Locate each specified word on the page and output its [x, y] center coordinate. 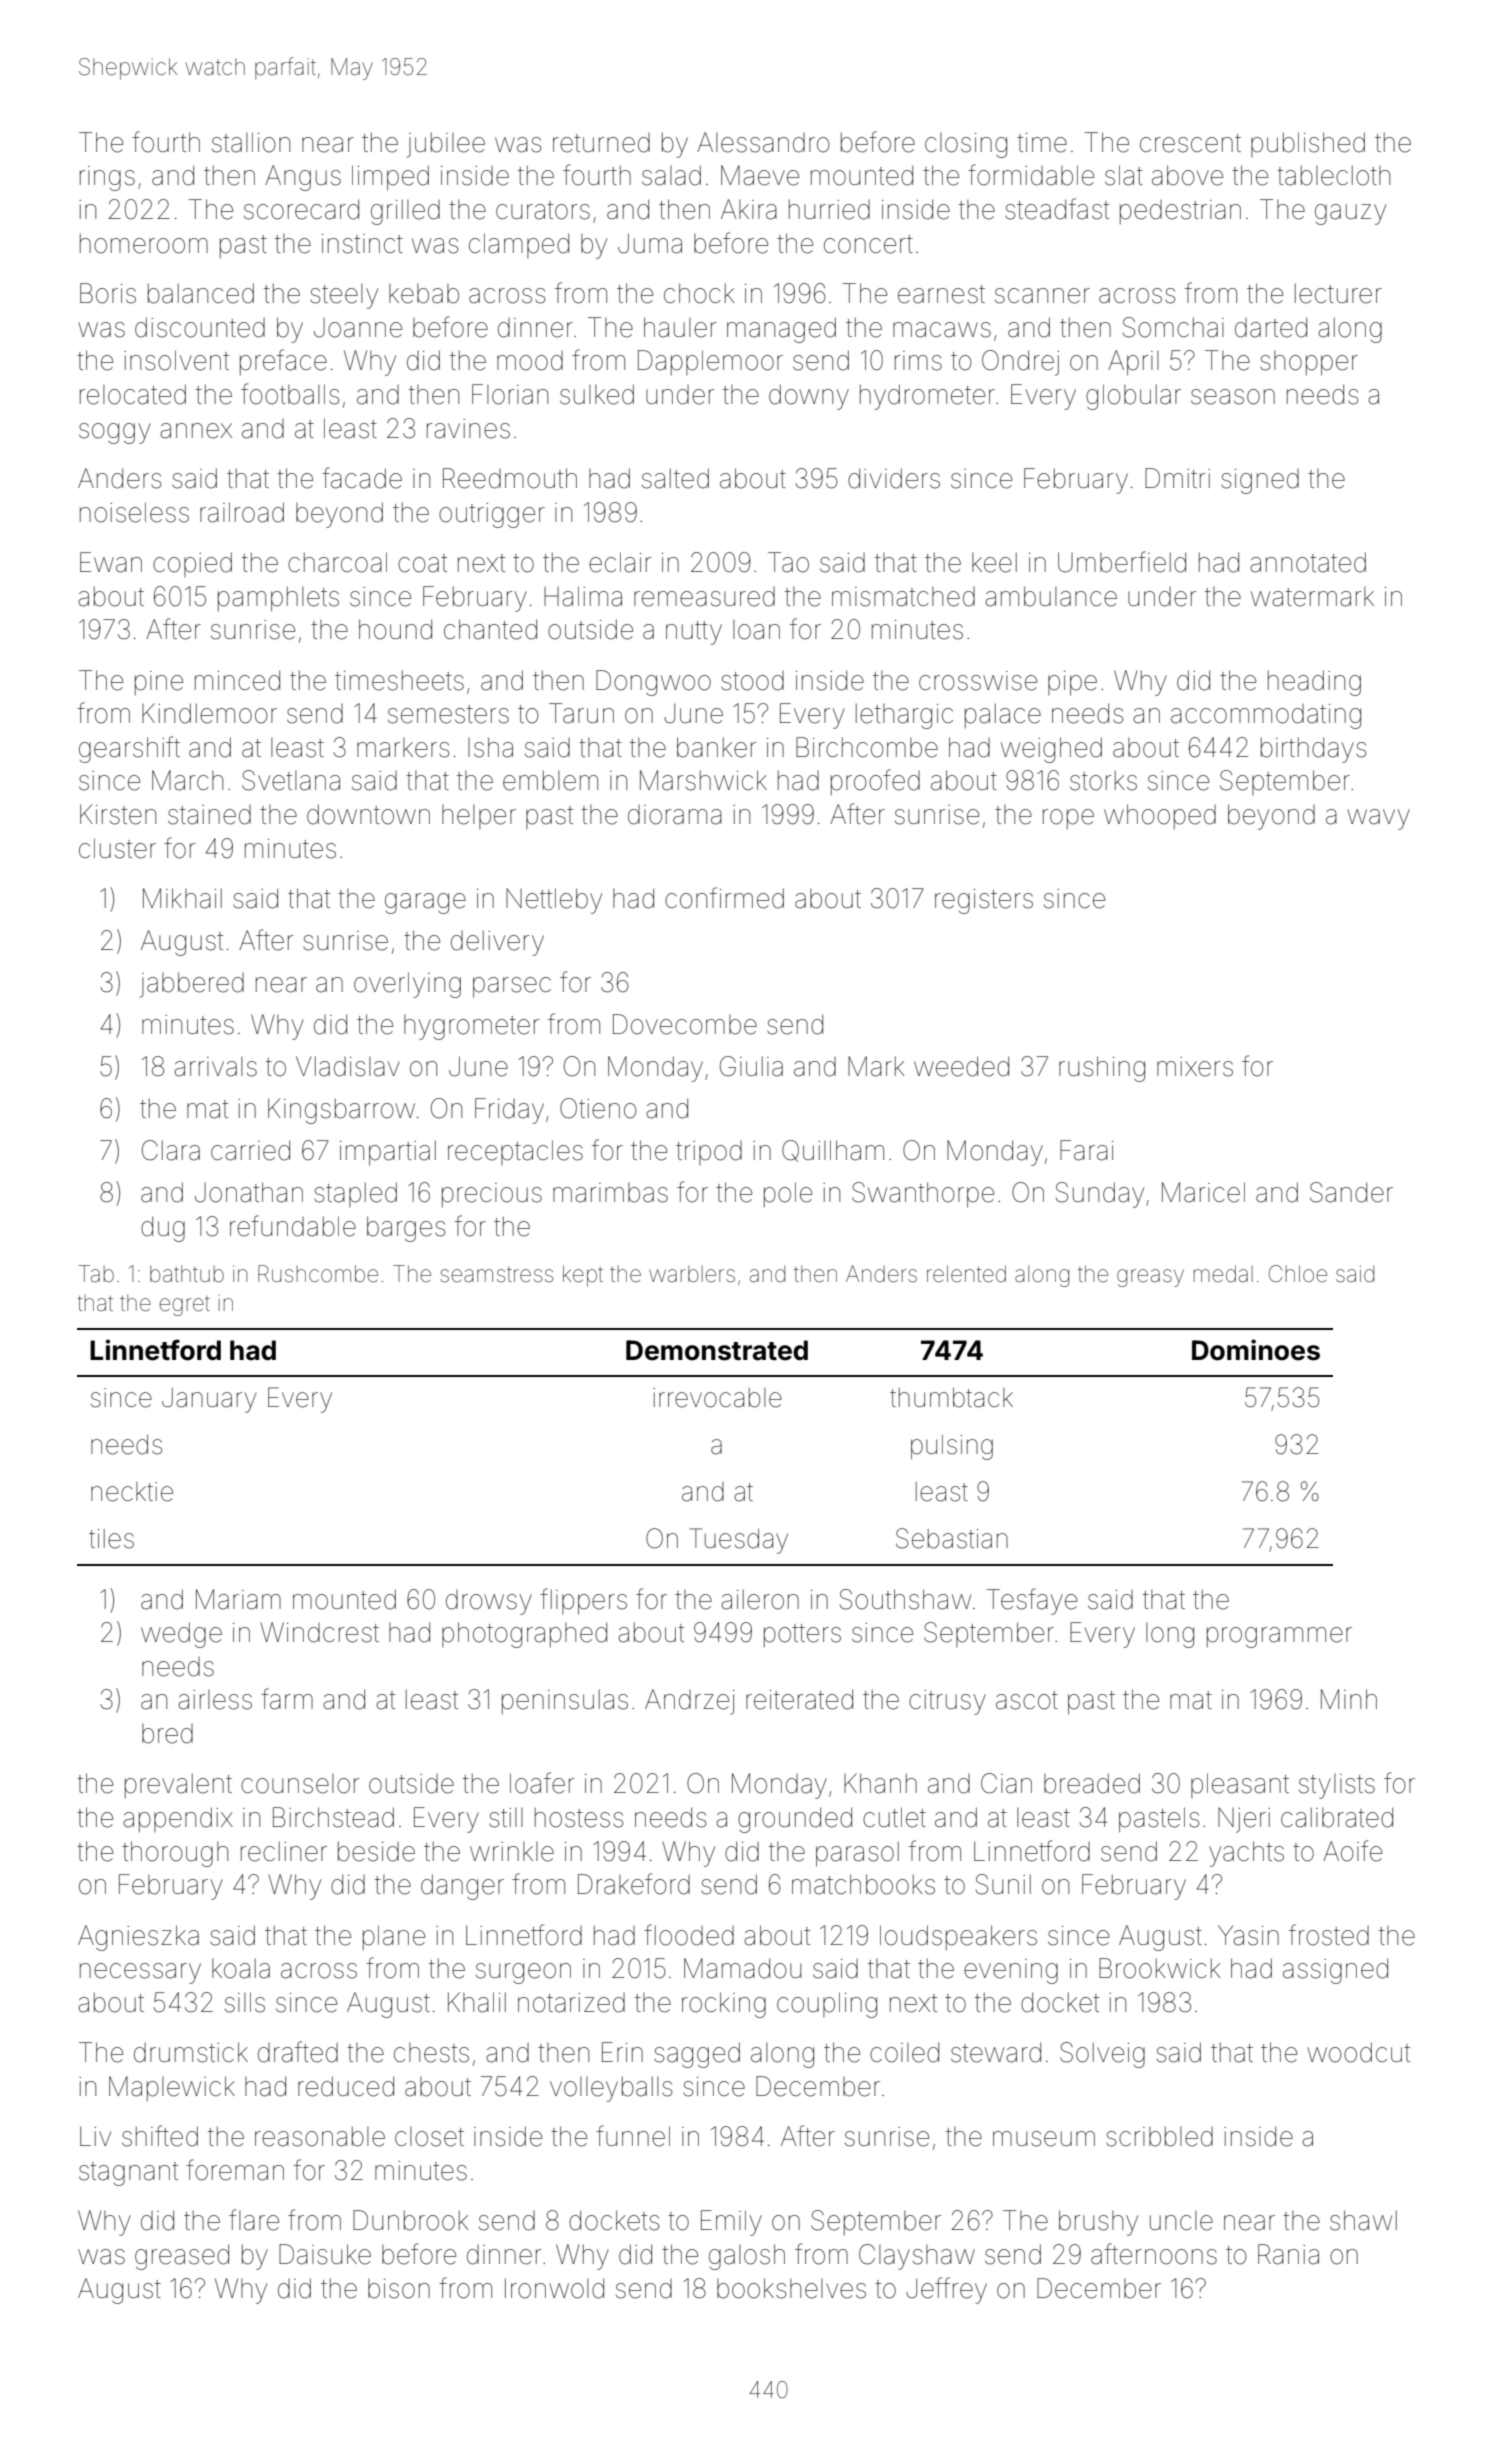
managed [781, 330]
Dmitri [1177, 478]
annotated [1308, 562]
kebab [424, 294]
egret [184, 1306]
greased [182, 2257]
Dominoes [1256, 1350]
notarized [571, 2003]
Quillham [833, 1151]
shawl [1363, 2220]
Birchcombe [867, 747]
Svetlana [291, 780]
